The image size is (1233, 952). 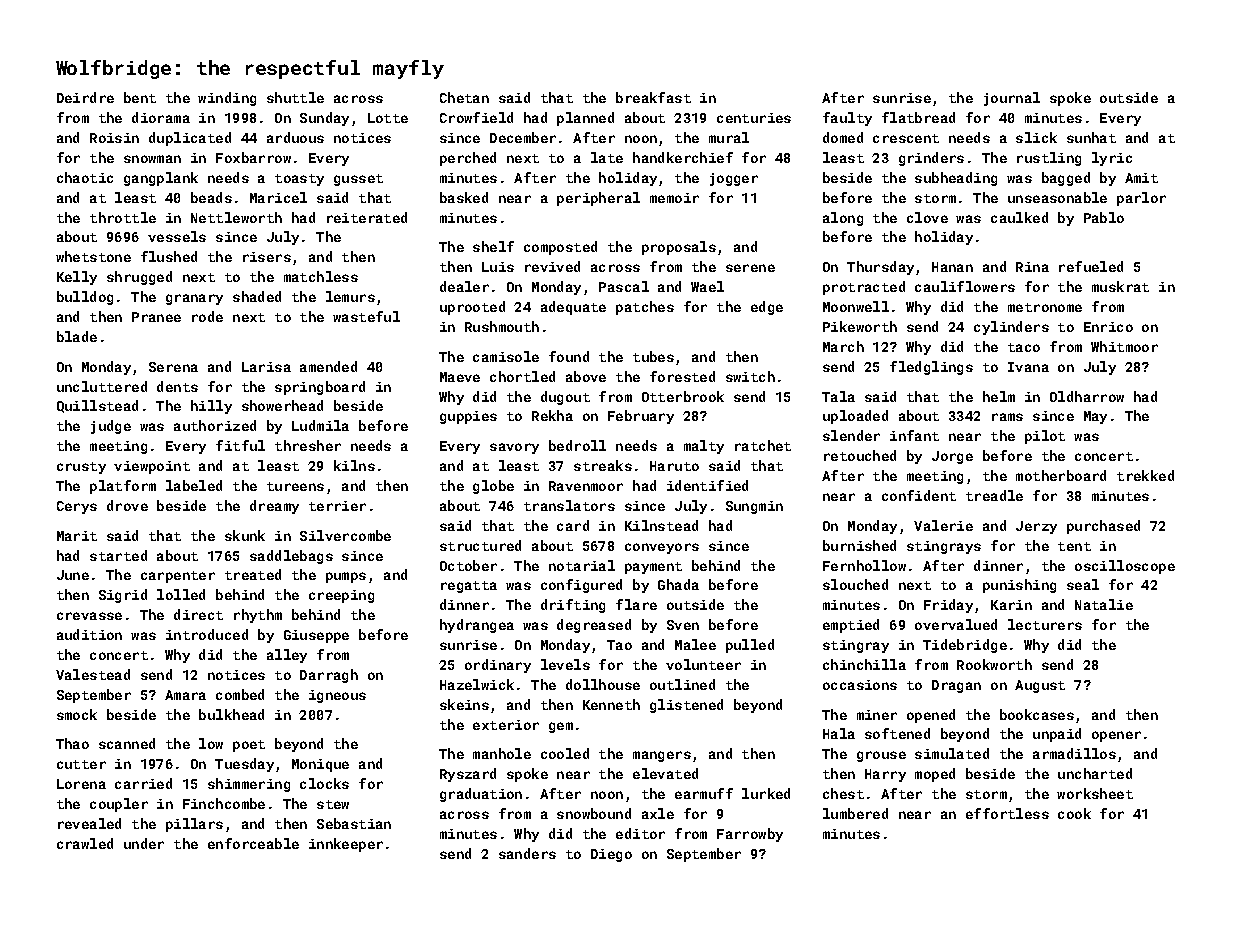 What do you see at coordinates (585, 119) in the screenshot?
I see `planned` at bounding box center [585, 119].
